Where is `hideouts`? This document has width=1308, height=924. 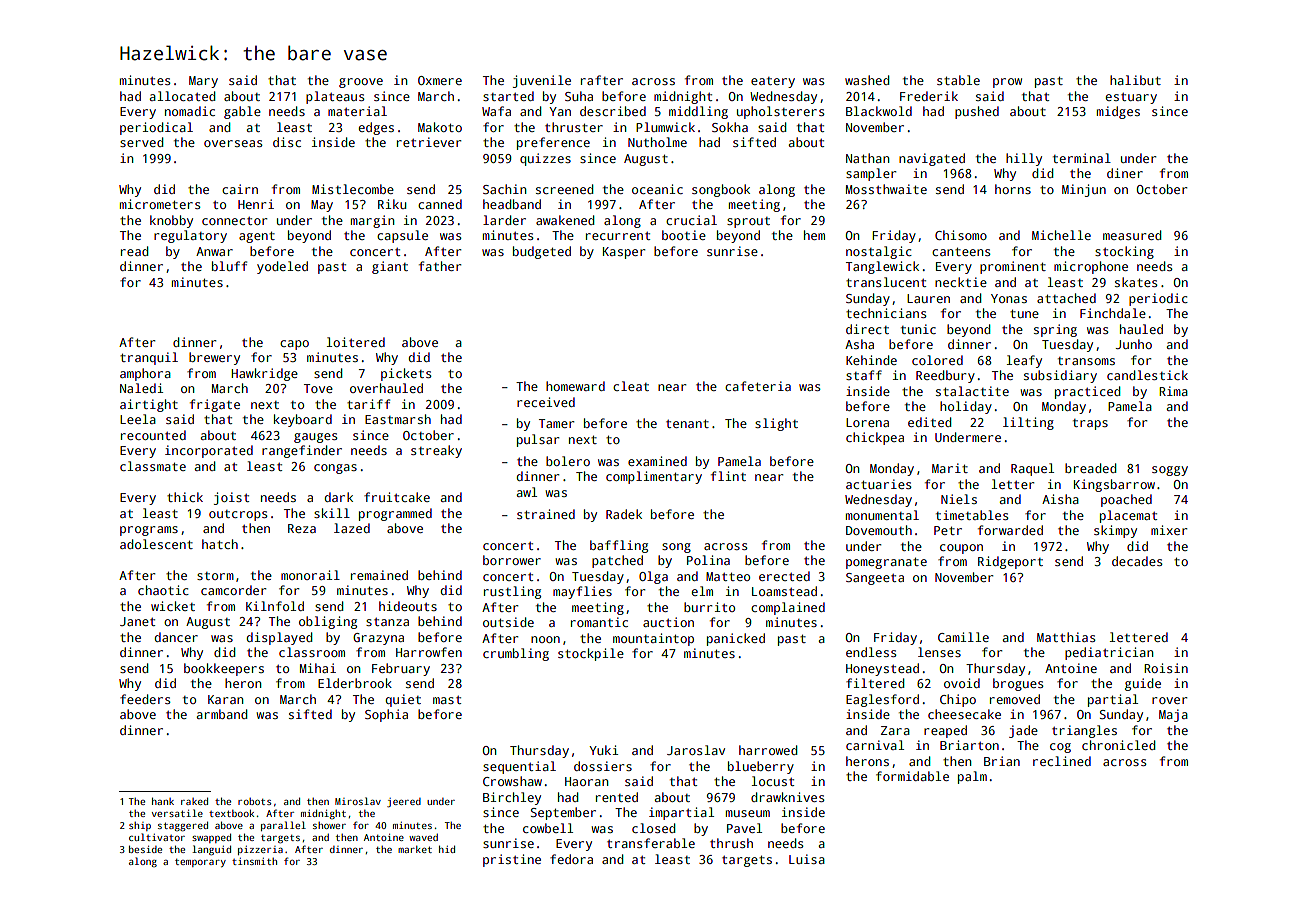
hideouts is located at coordinates (408, 606).
